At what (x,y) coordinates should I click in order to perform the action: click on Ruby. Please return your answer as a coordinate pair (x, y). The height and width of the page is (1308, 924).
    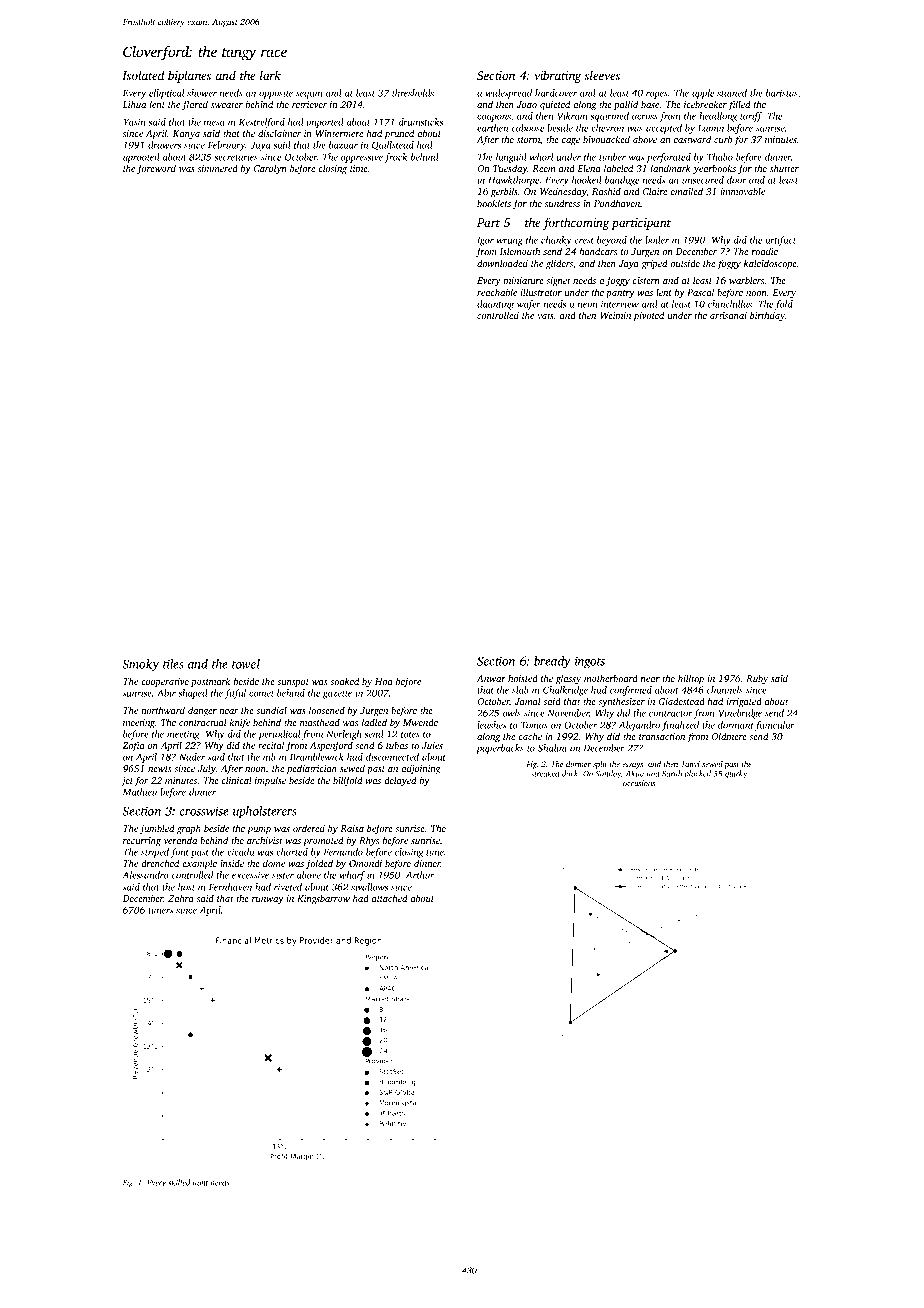
    Looking at the image, I should click on (757, 679).
